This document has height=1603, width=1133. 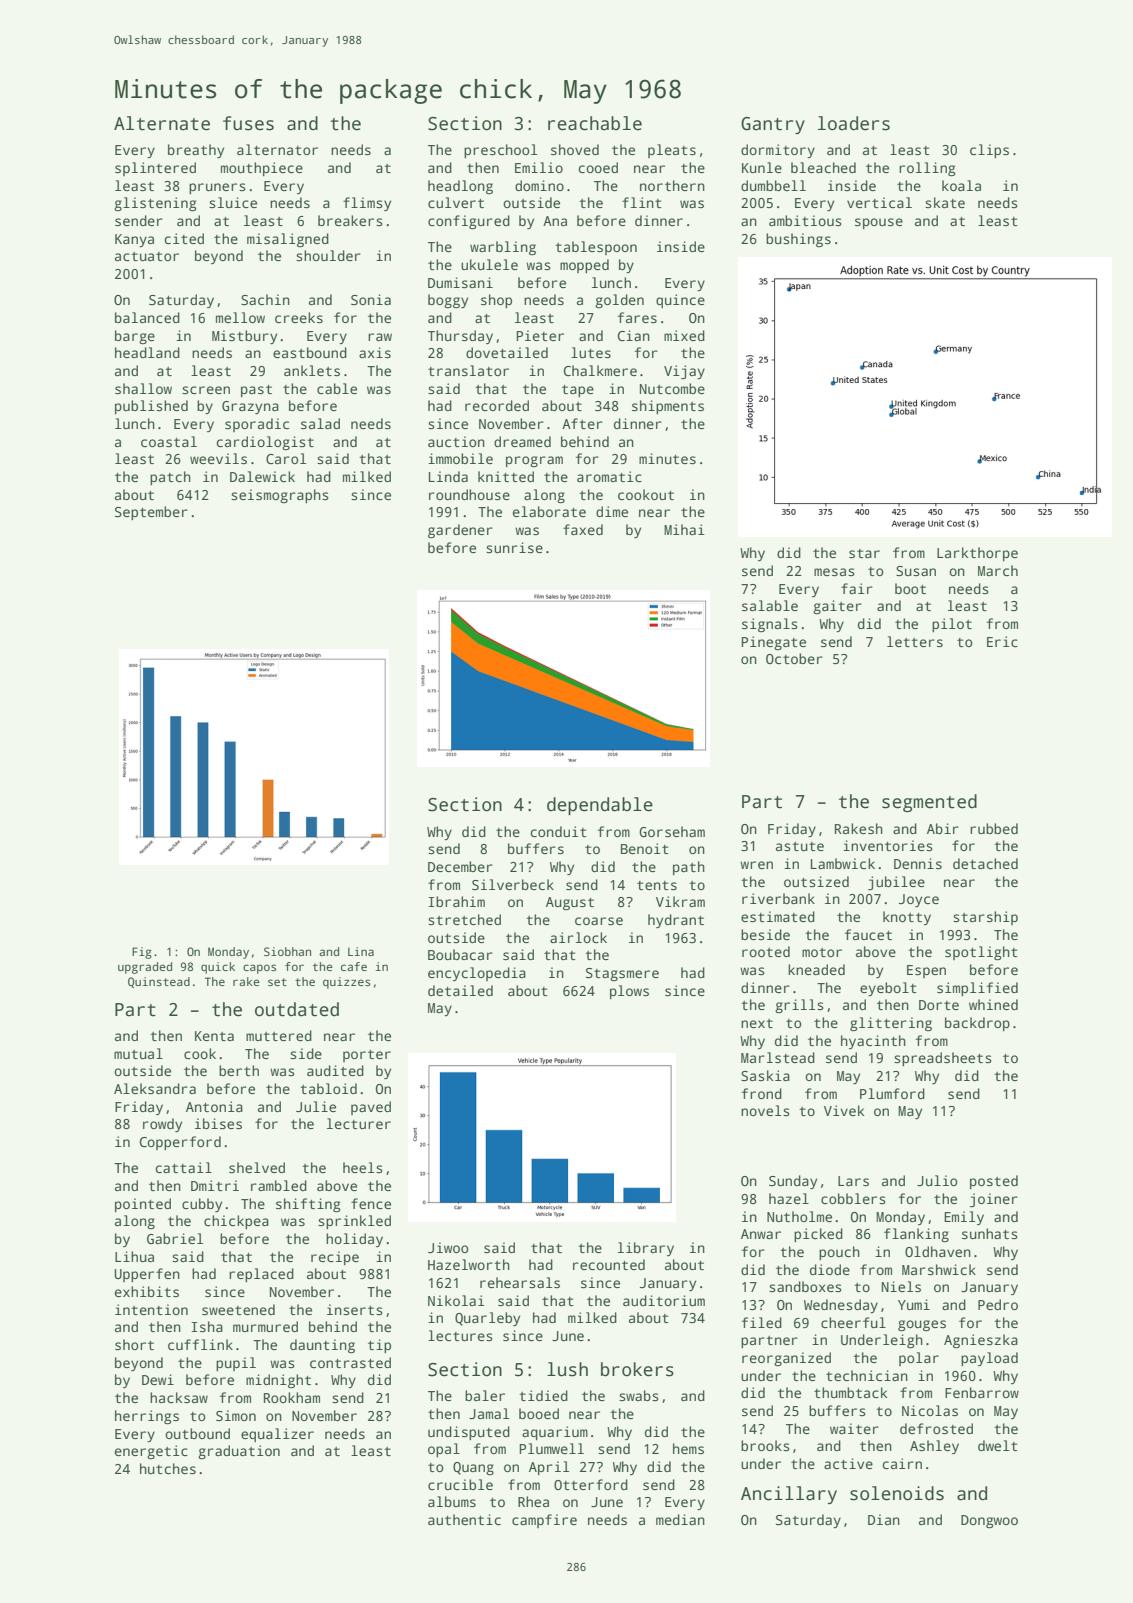 I want to click on bushings, so click(x=798, y=240).
